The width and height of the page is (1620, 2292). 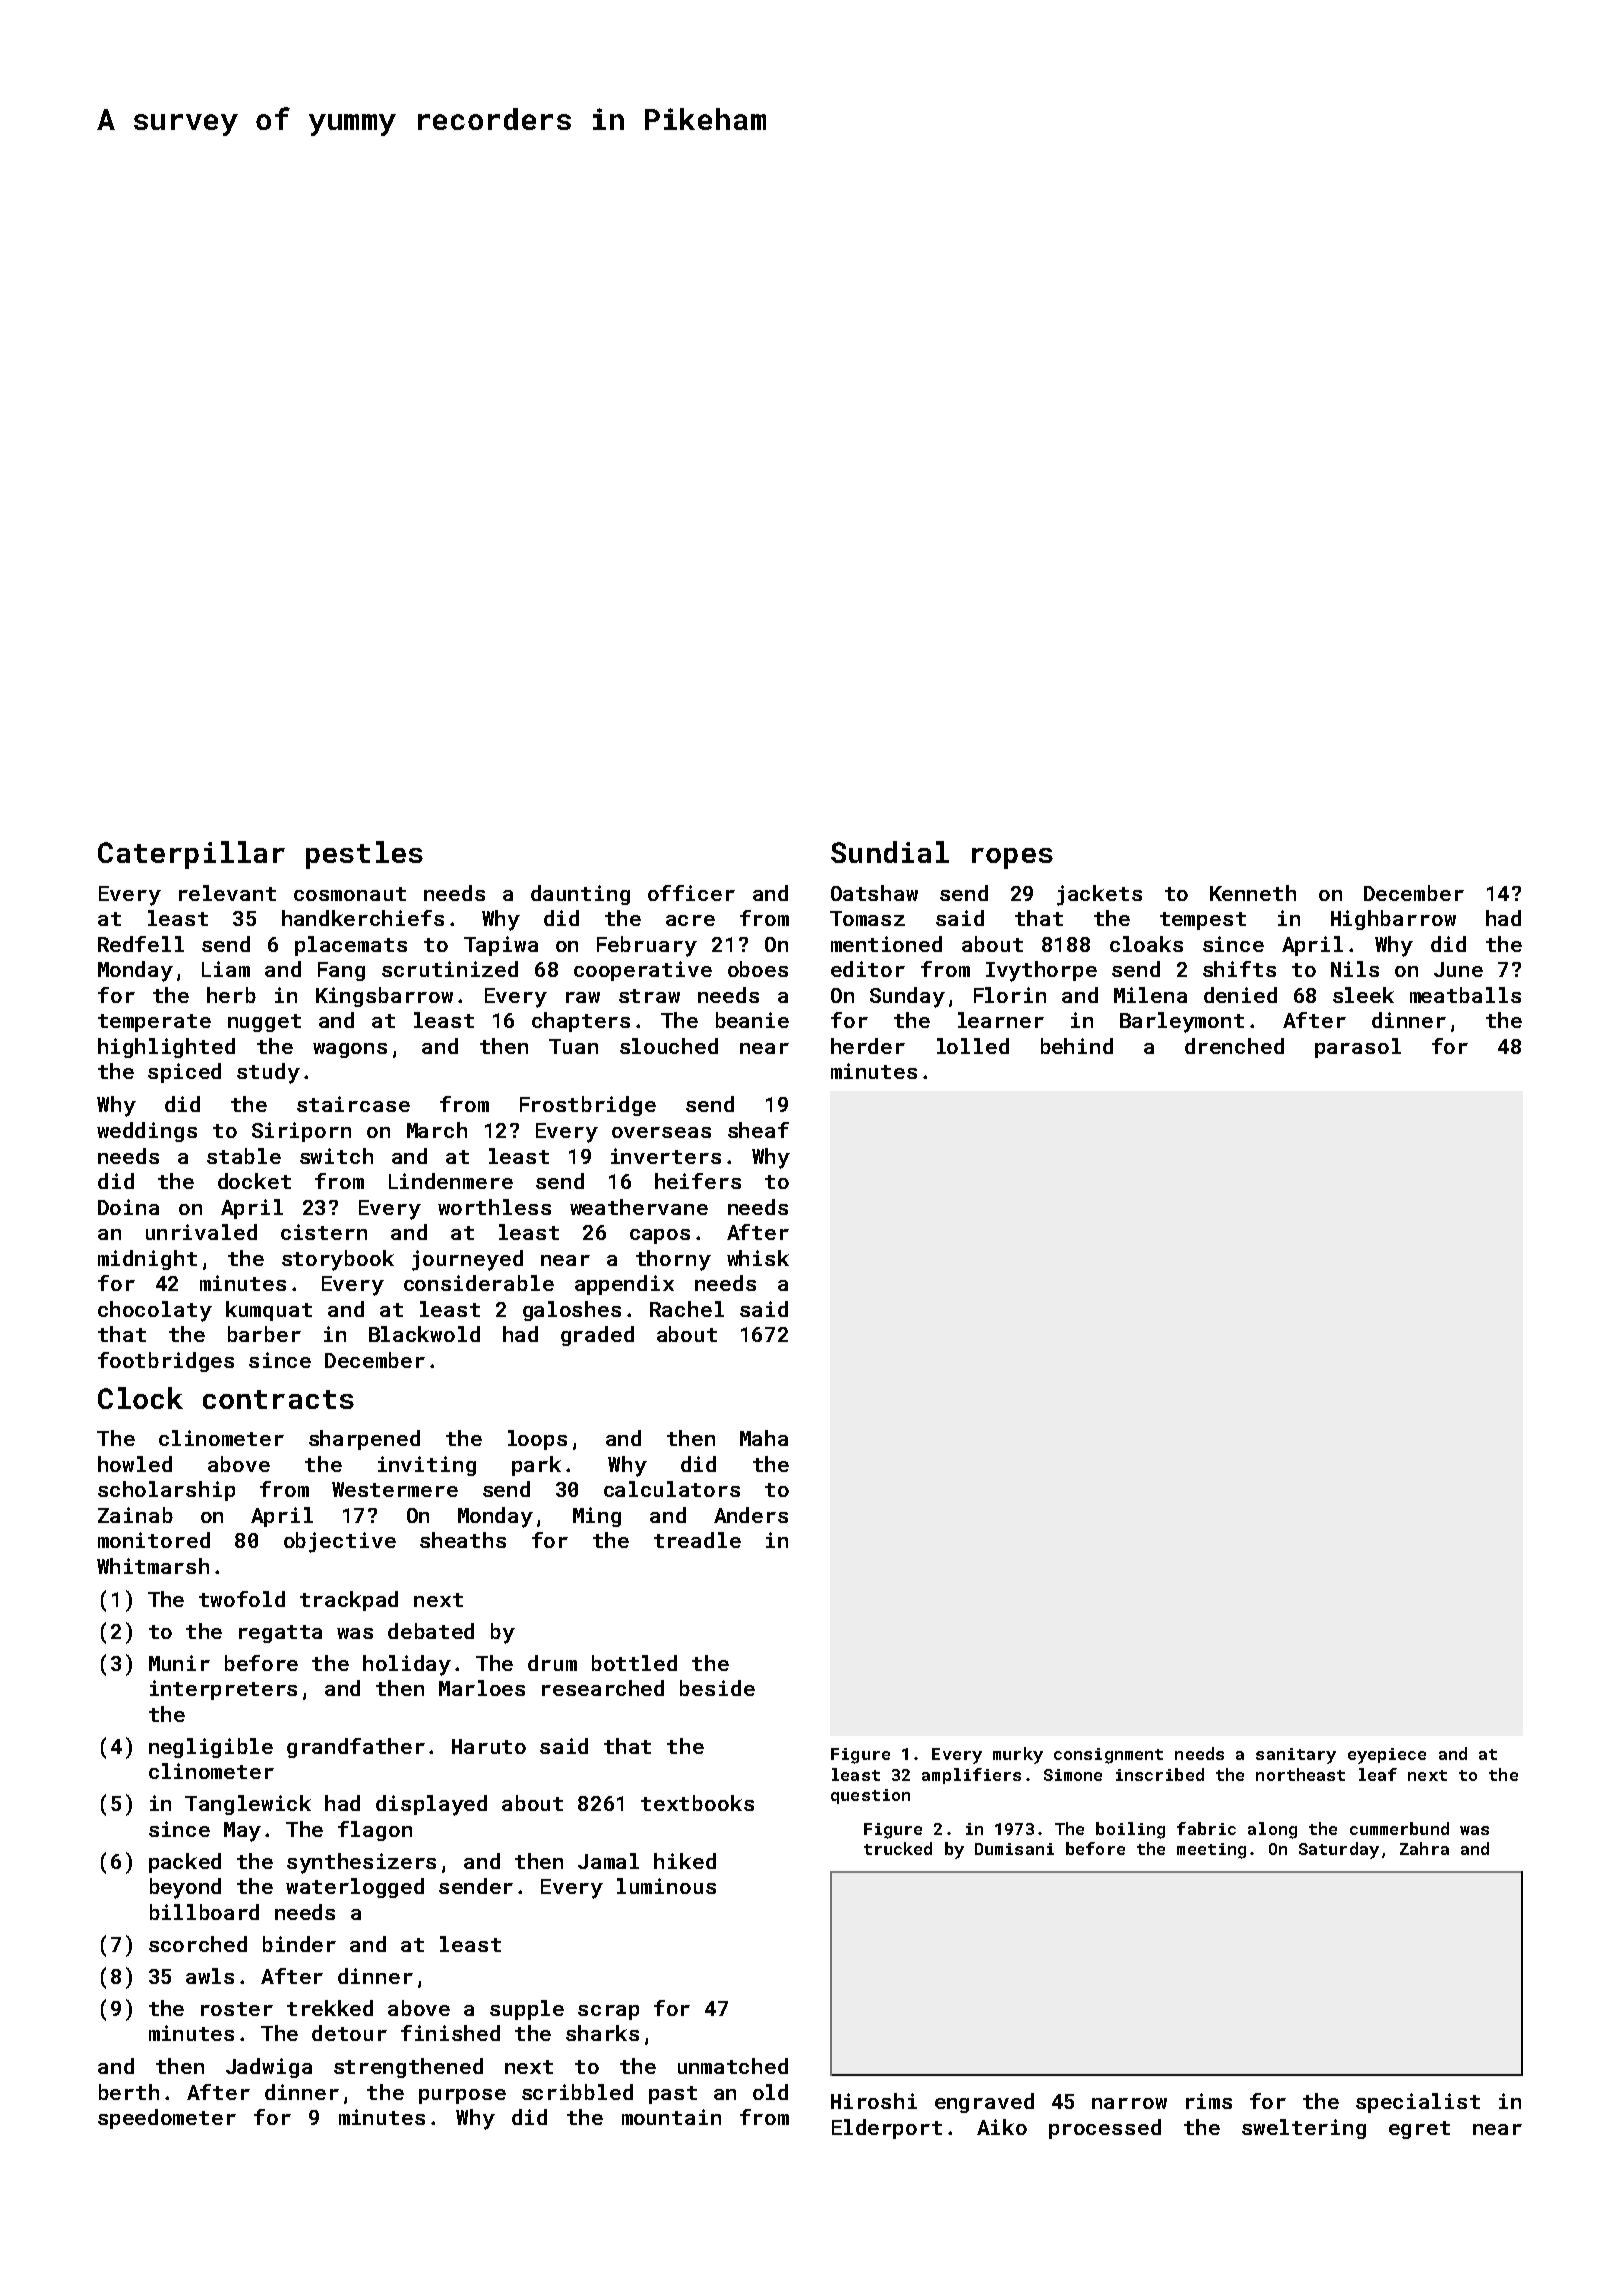 What do you see at coordinates (1253, 893) in the page?
I see `Kenneth` at bounding box center [1253, 893].
